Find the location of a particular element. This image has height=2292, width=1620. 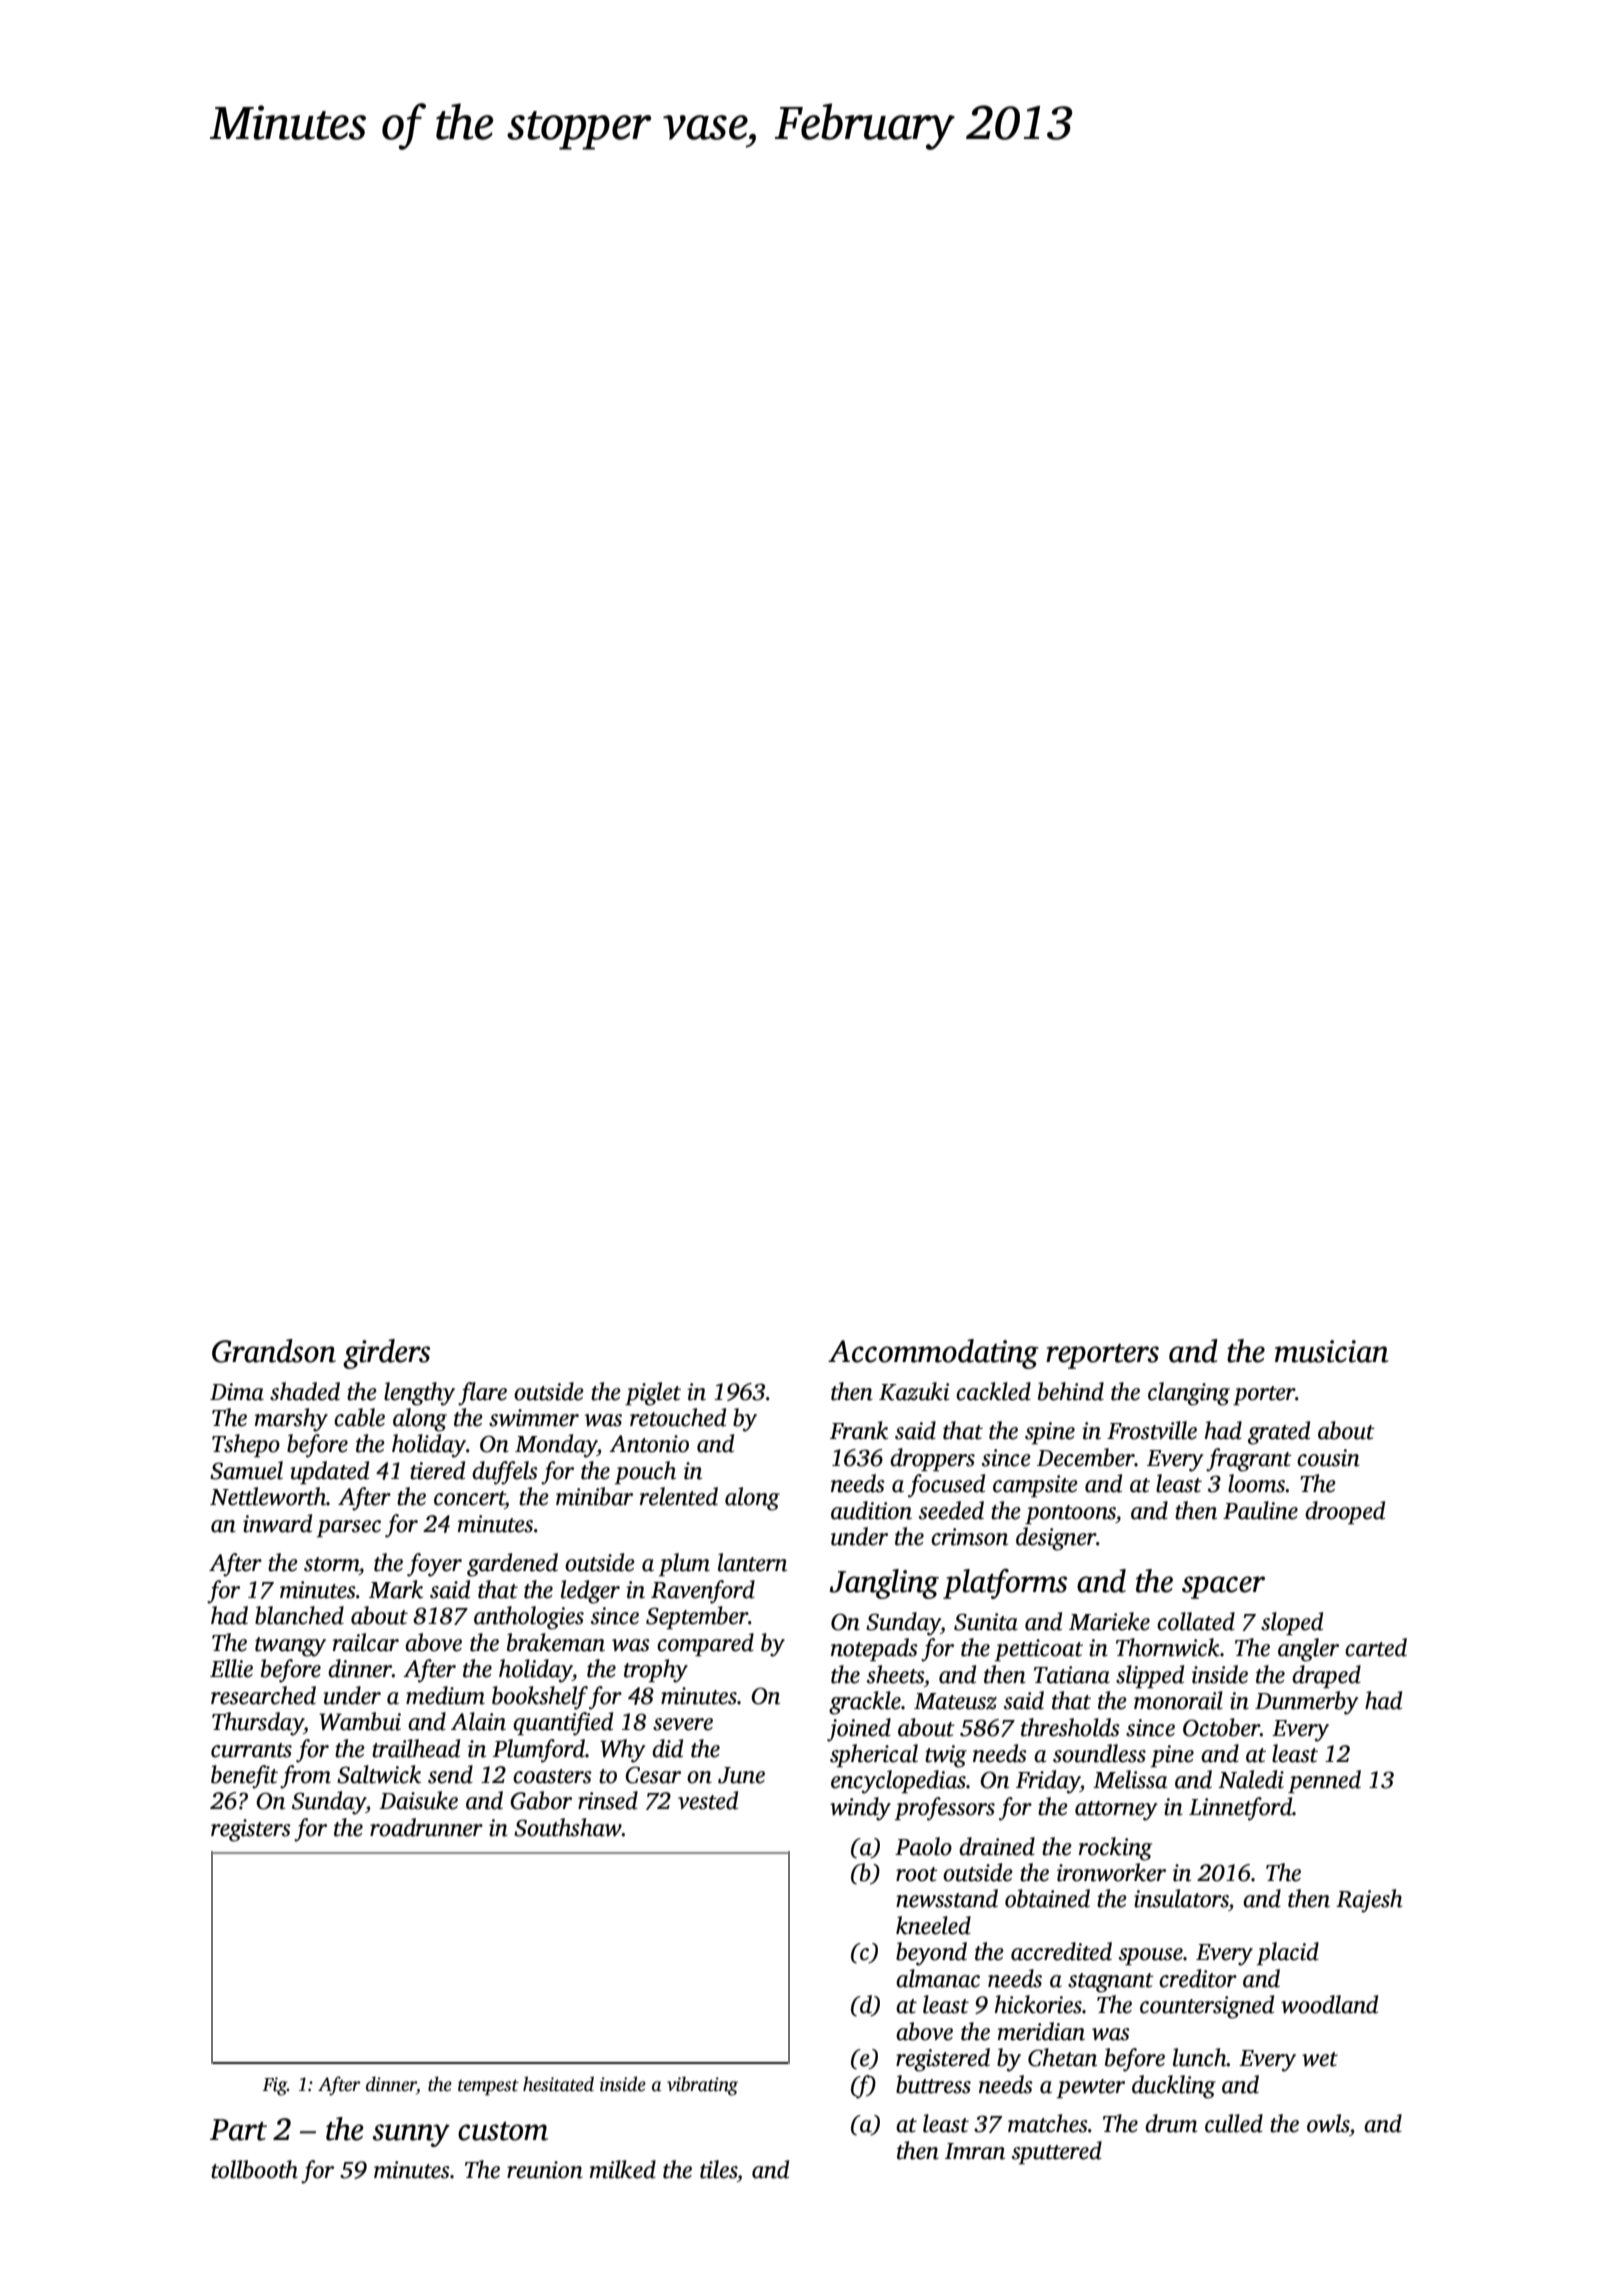

Paolo is located at coordinates (923, 1846).
